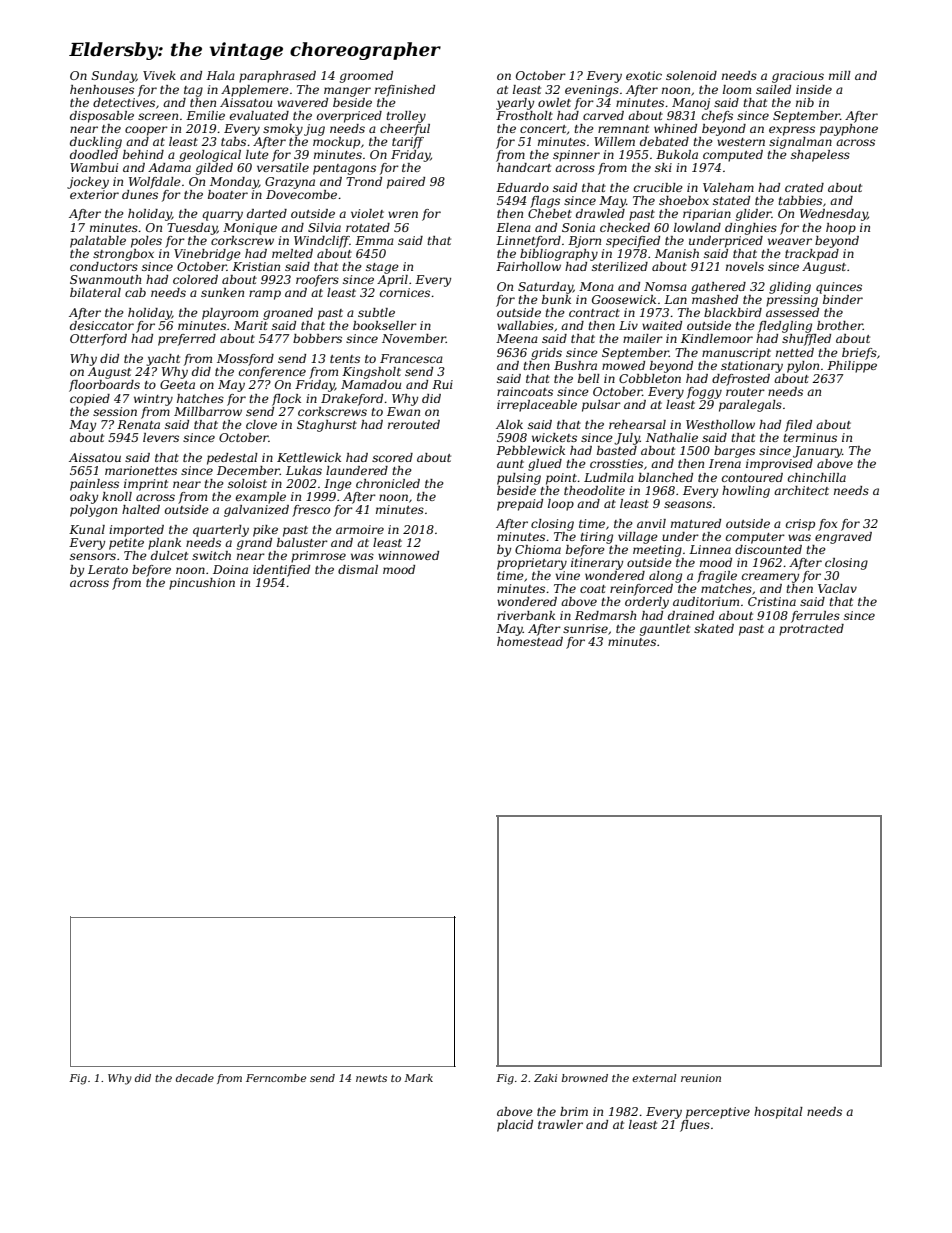 This page has height=1233, width=952. What do you see at coordinates (859, 354) in the page?
I see `briefs` at bounding box center [859, 354].
